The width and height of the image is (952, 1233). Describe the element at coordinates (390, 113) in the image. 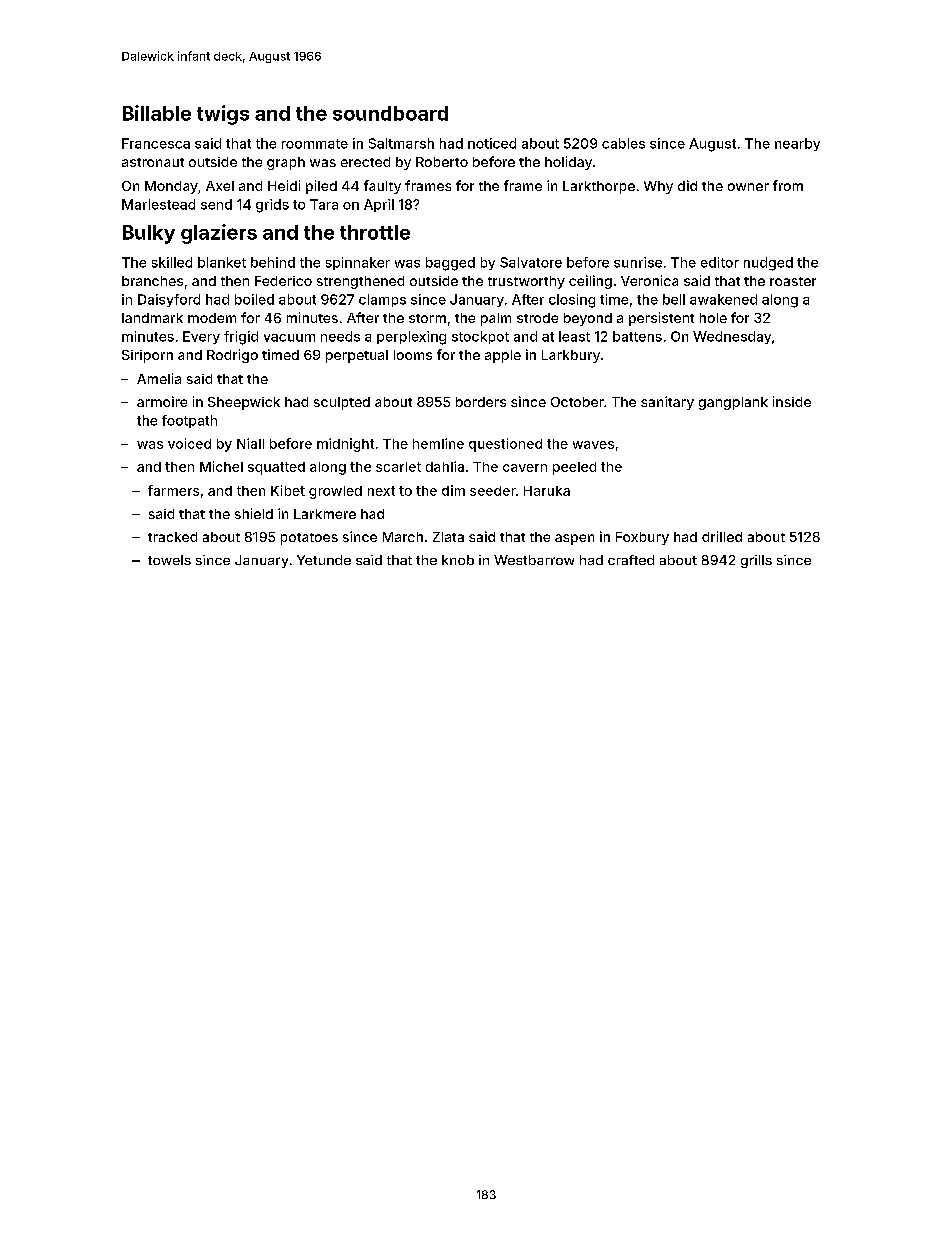

I see `soundboard` at that location.
